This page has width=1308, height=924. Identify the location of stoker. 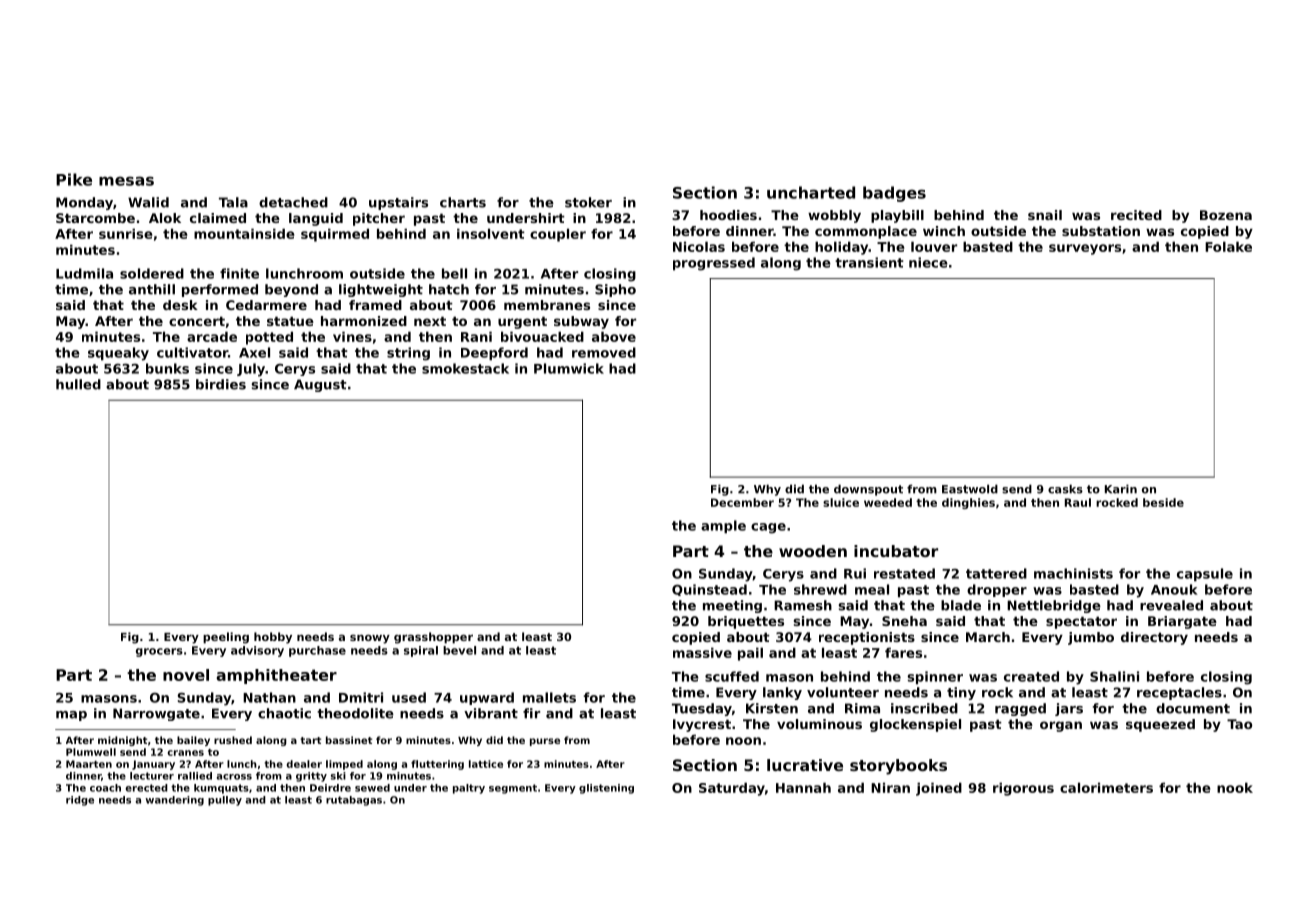
(588, 202).
